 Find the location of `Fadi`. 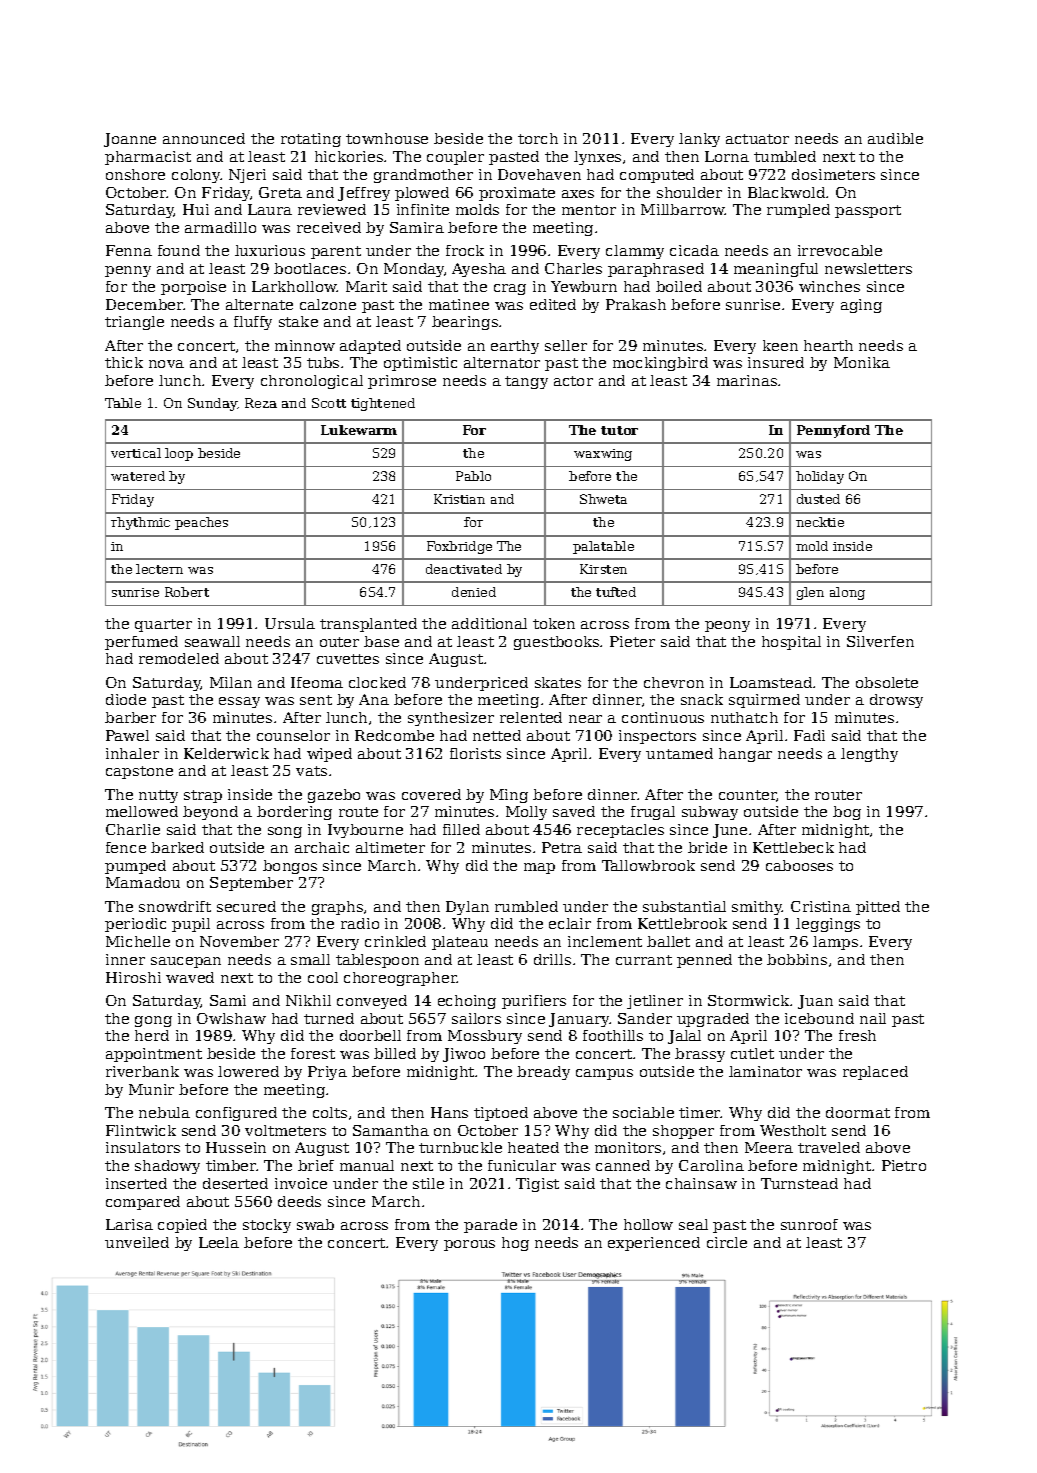

Fadi is located at coordinates (809, 735).
